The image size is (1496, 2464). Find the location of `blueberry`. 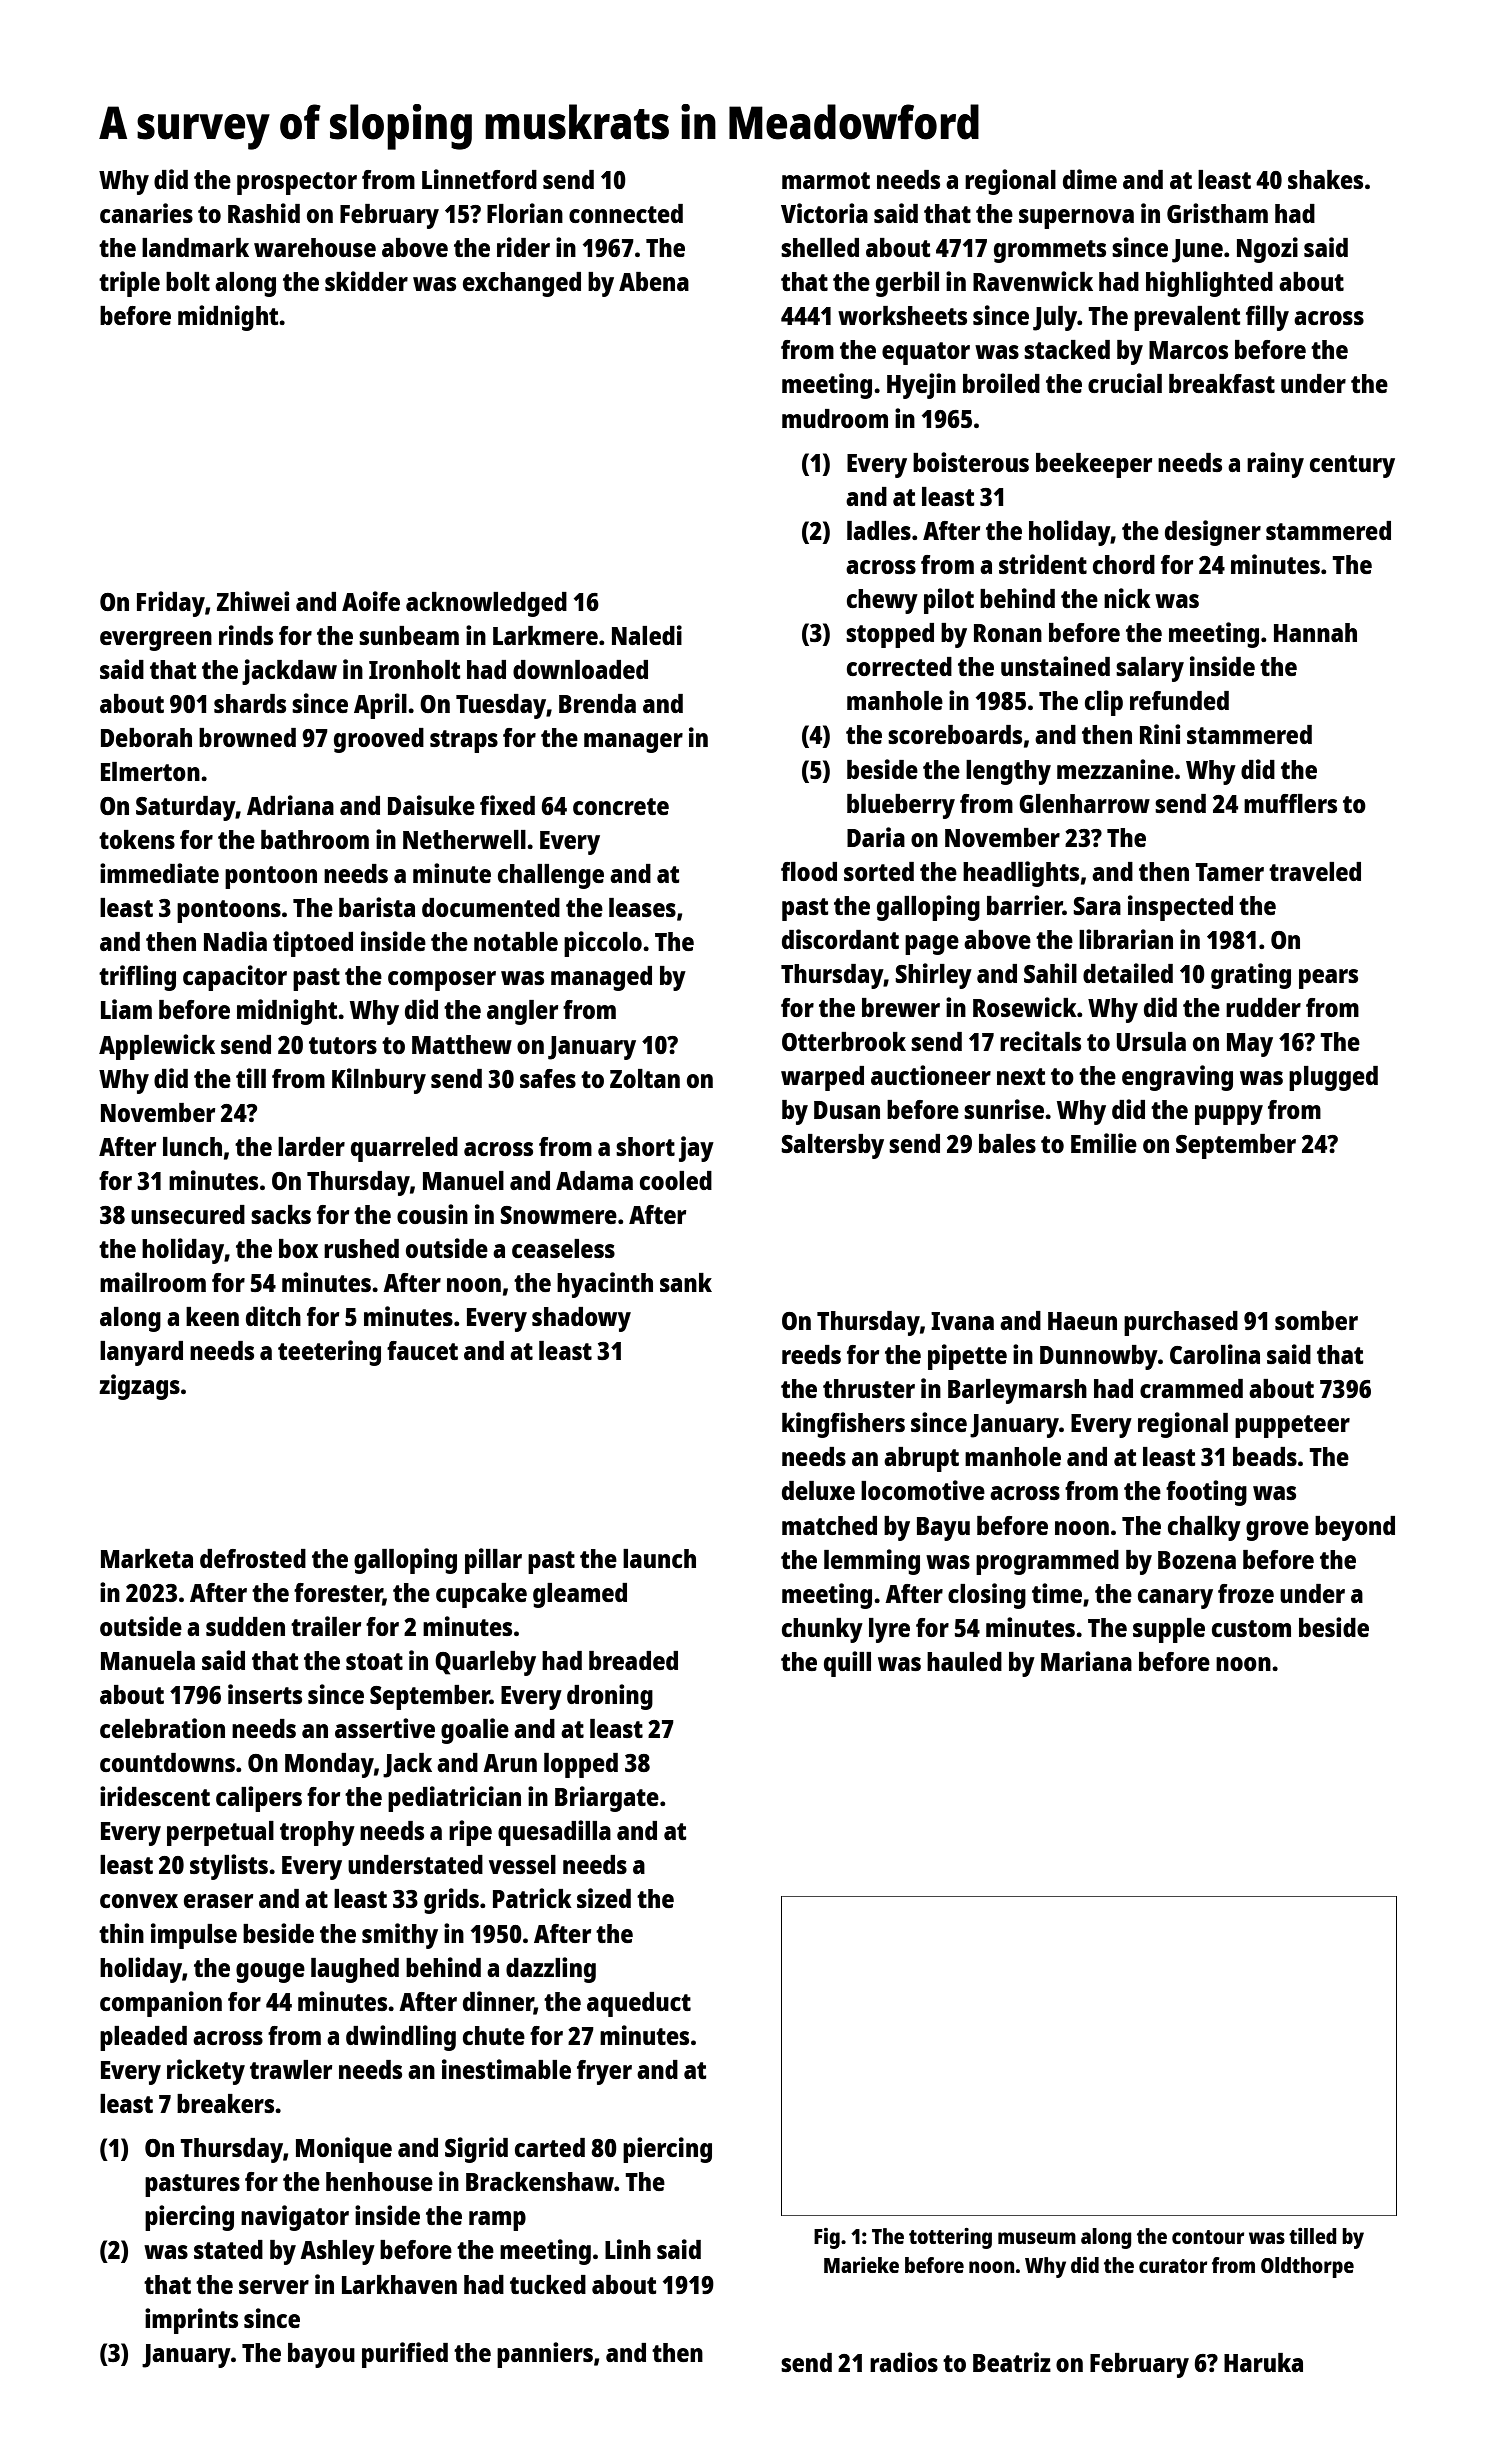

blueberry is located at coordinates (901, 806).
